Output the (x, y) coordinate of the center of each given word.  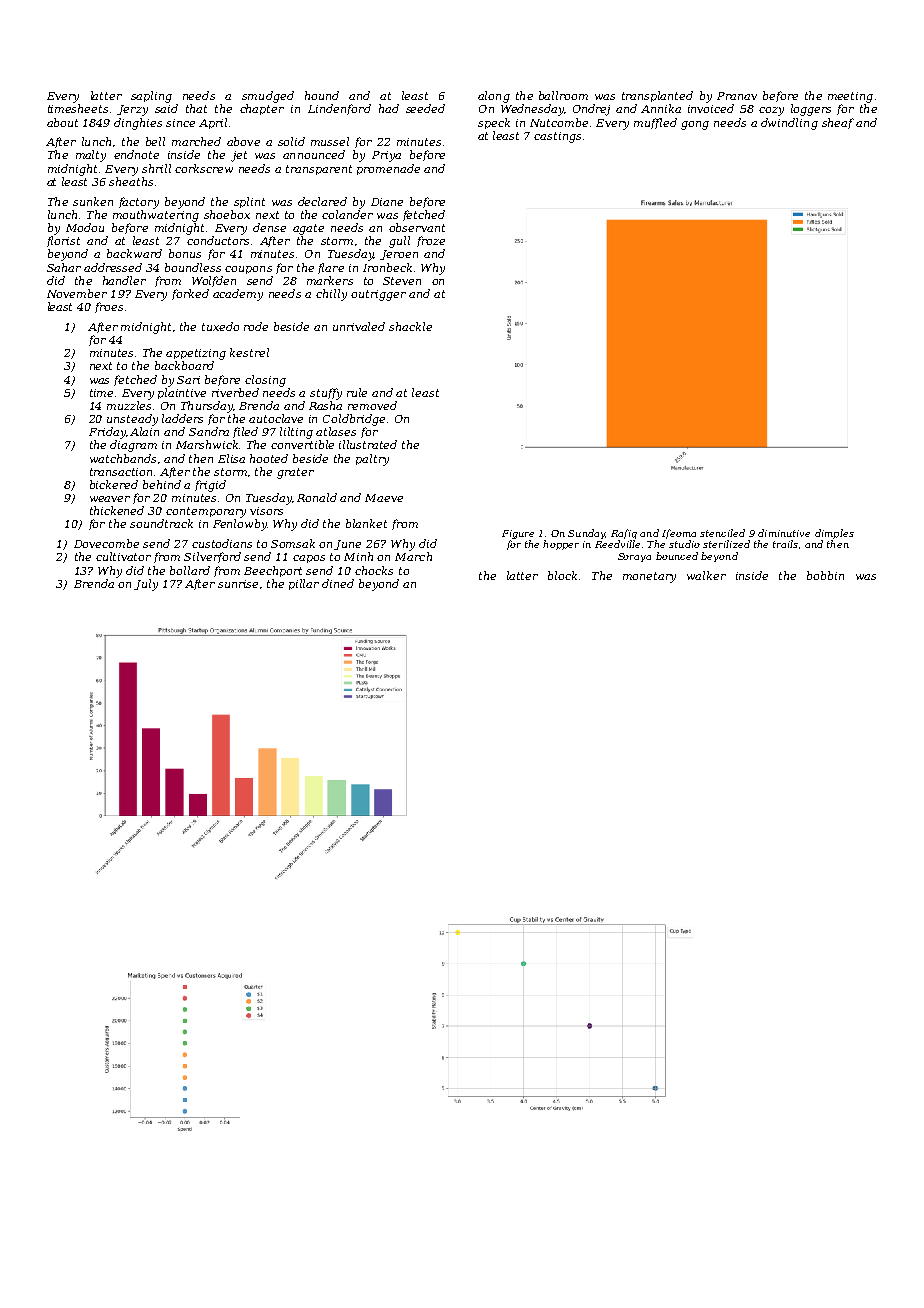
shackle (410, 326)
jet (239, 156)
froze (431, 241)
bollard (190, 570)
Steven (402, 281)
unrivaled (359, 326)
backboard (184, 365)
